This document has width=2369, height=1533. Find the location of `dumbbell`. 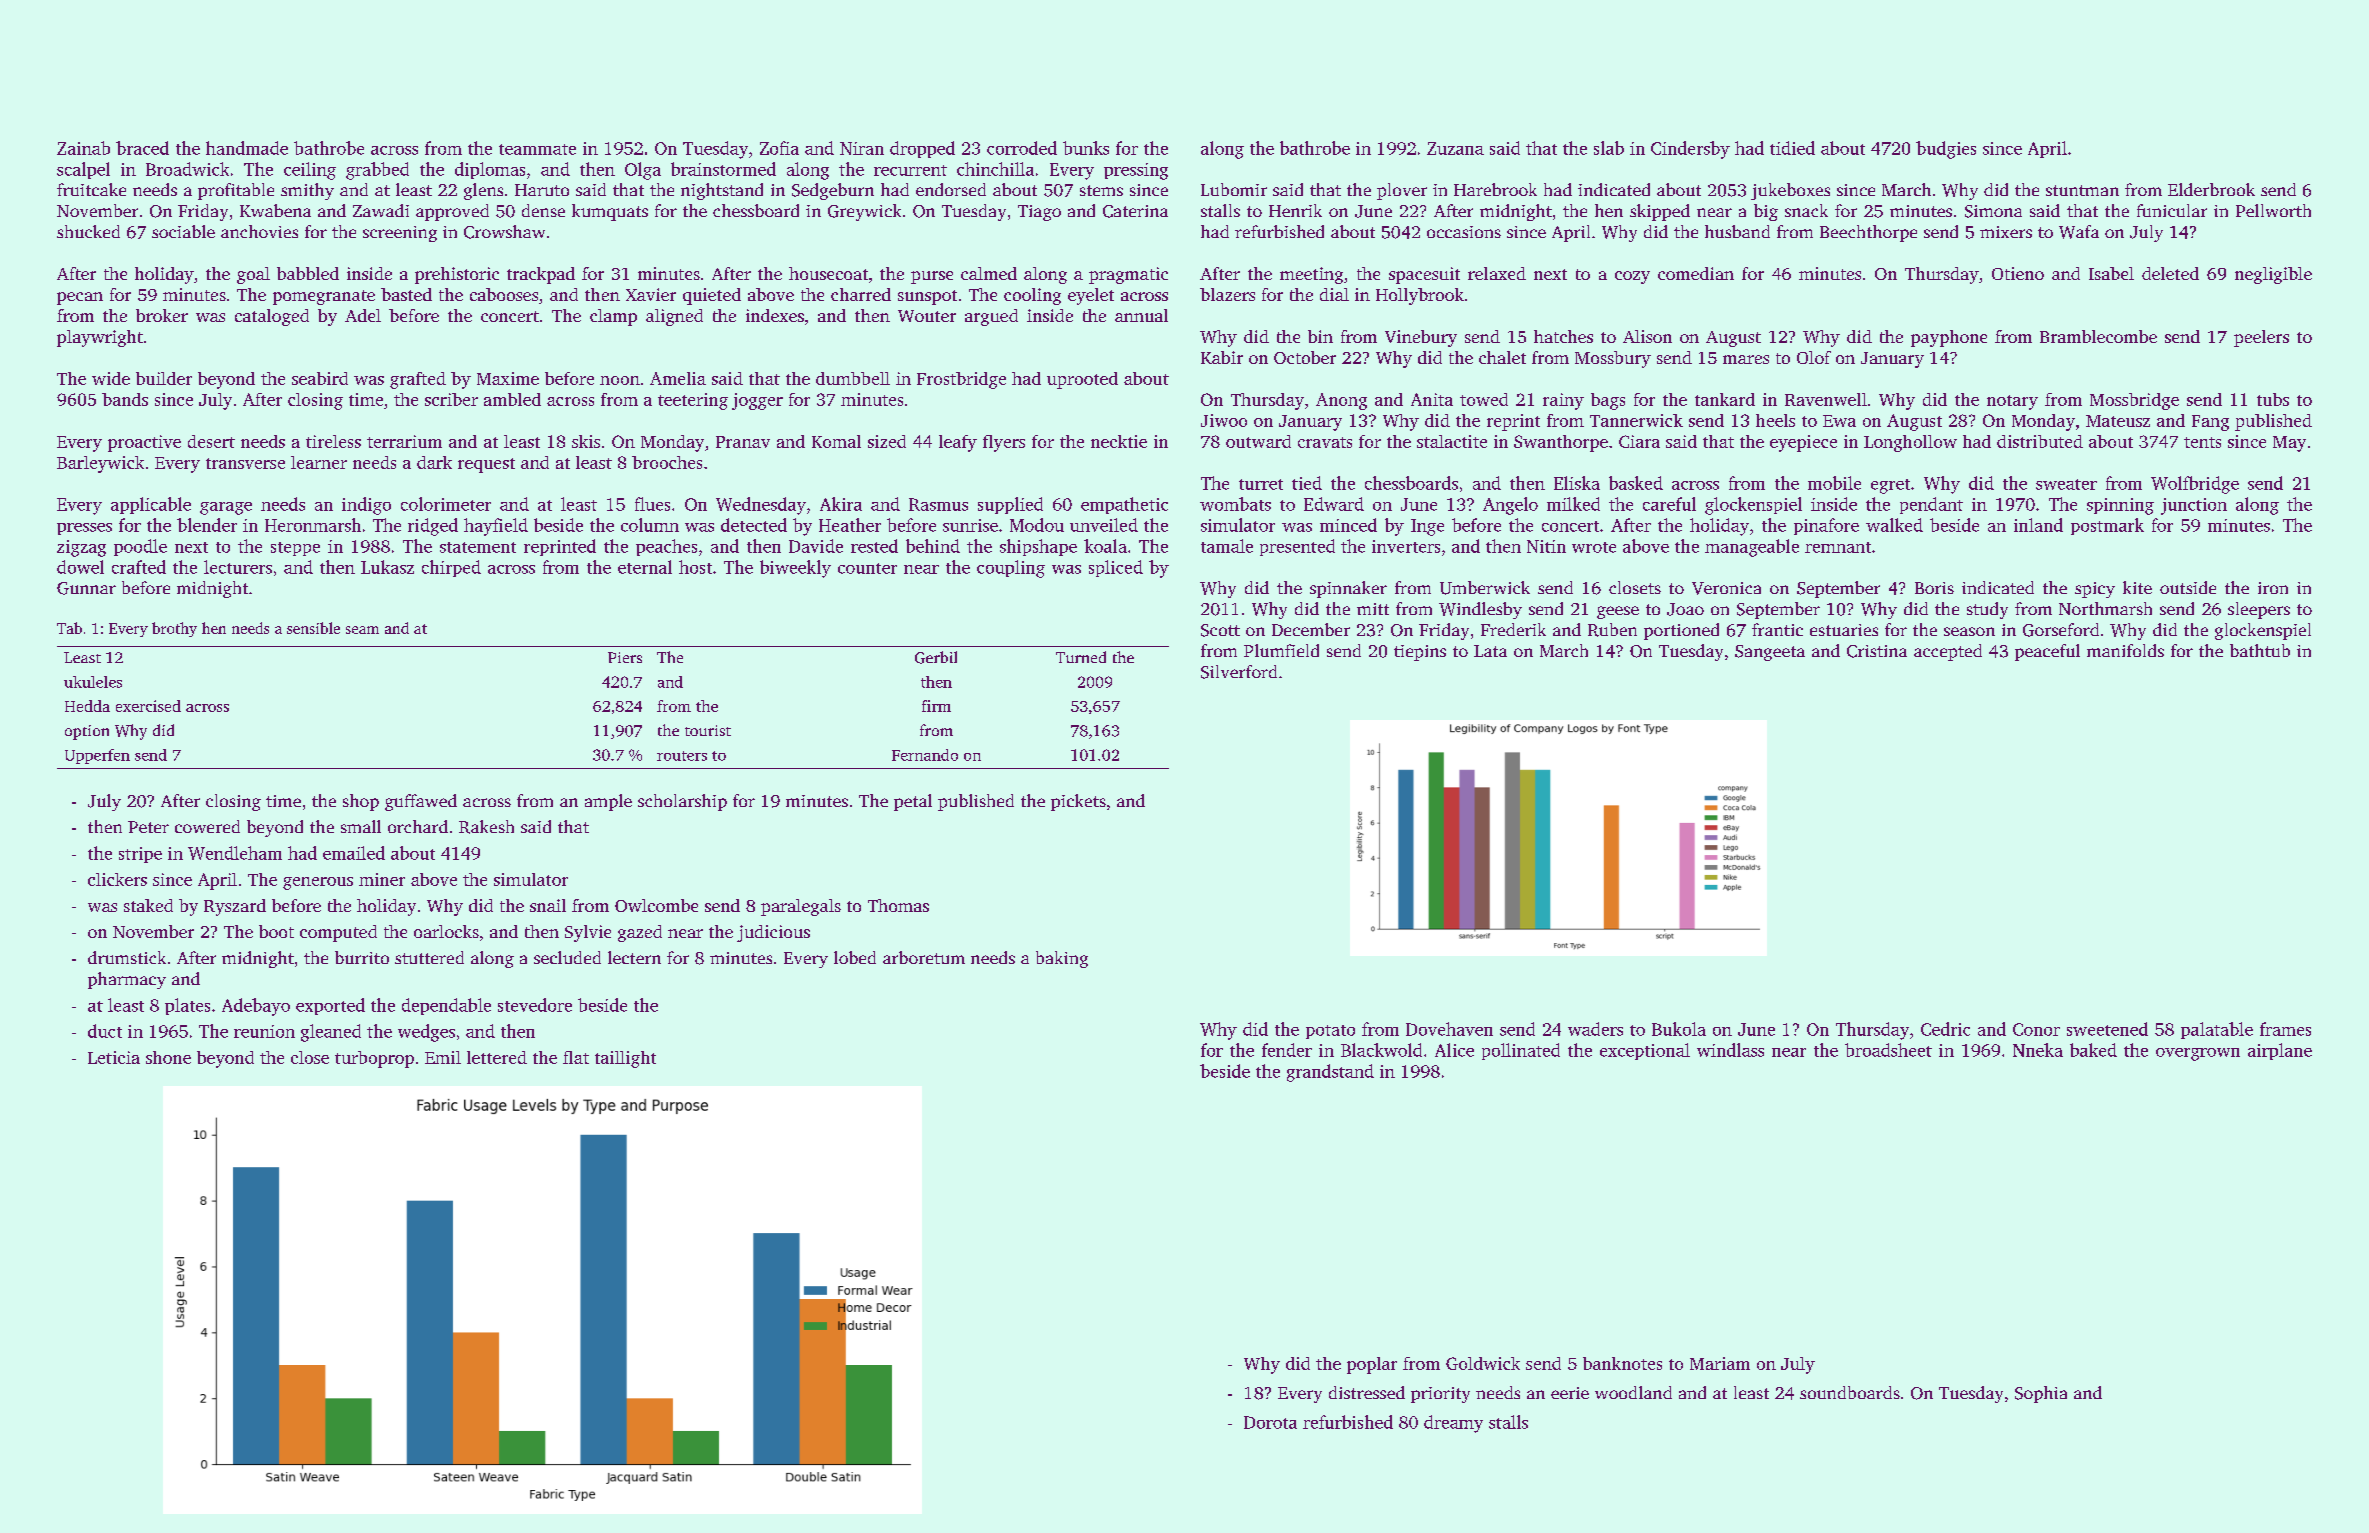

dumbbell is located at coordinates (853, 378).
